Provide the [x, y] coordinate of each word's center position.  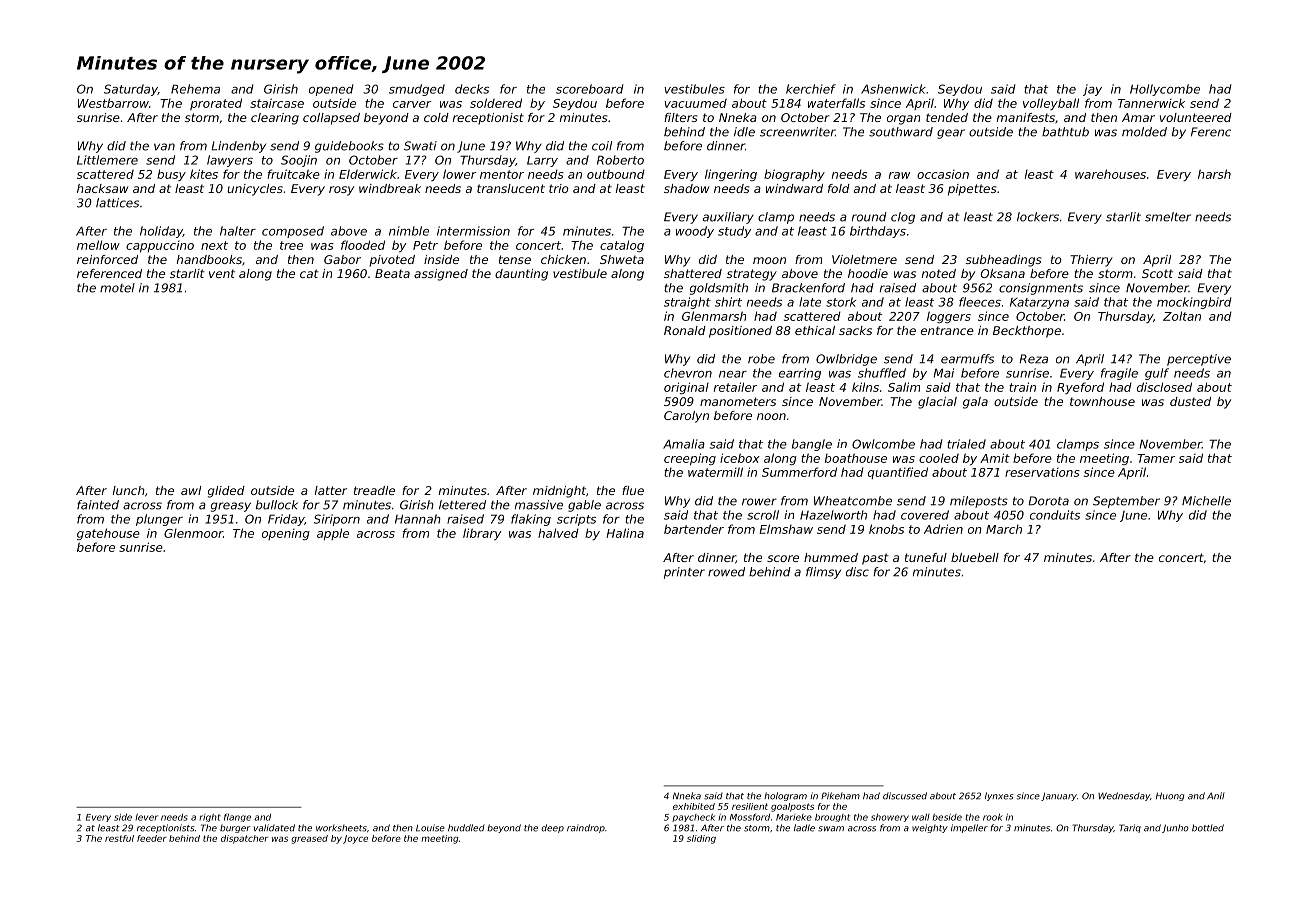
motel [117, 288]
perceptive [1199, 360]
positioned [740, 332]
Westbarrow [113, 103]
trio [559, 188]
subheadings [1003, 261]
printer [684, 573]
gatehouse [108, 534]
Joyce [355, 839]
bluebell [975, 557]
